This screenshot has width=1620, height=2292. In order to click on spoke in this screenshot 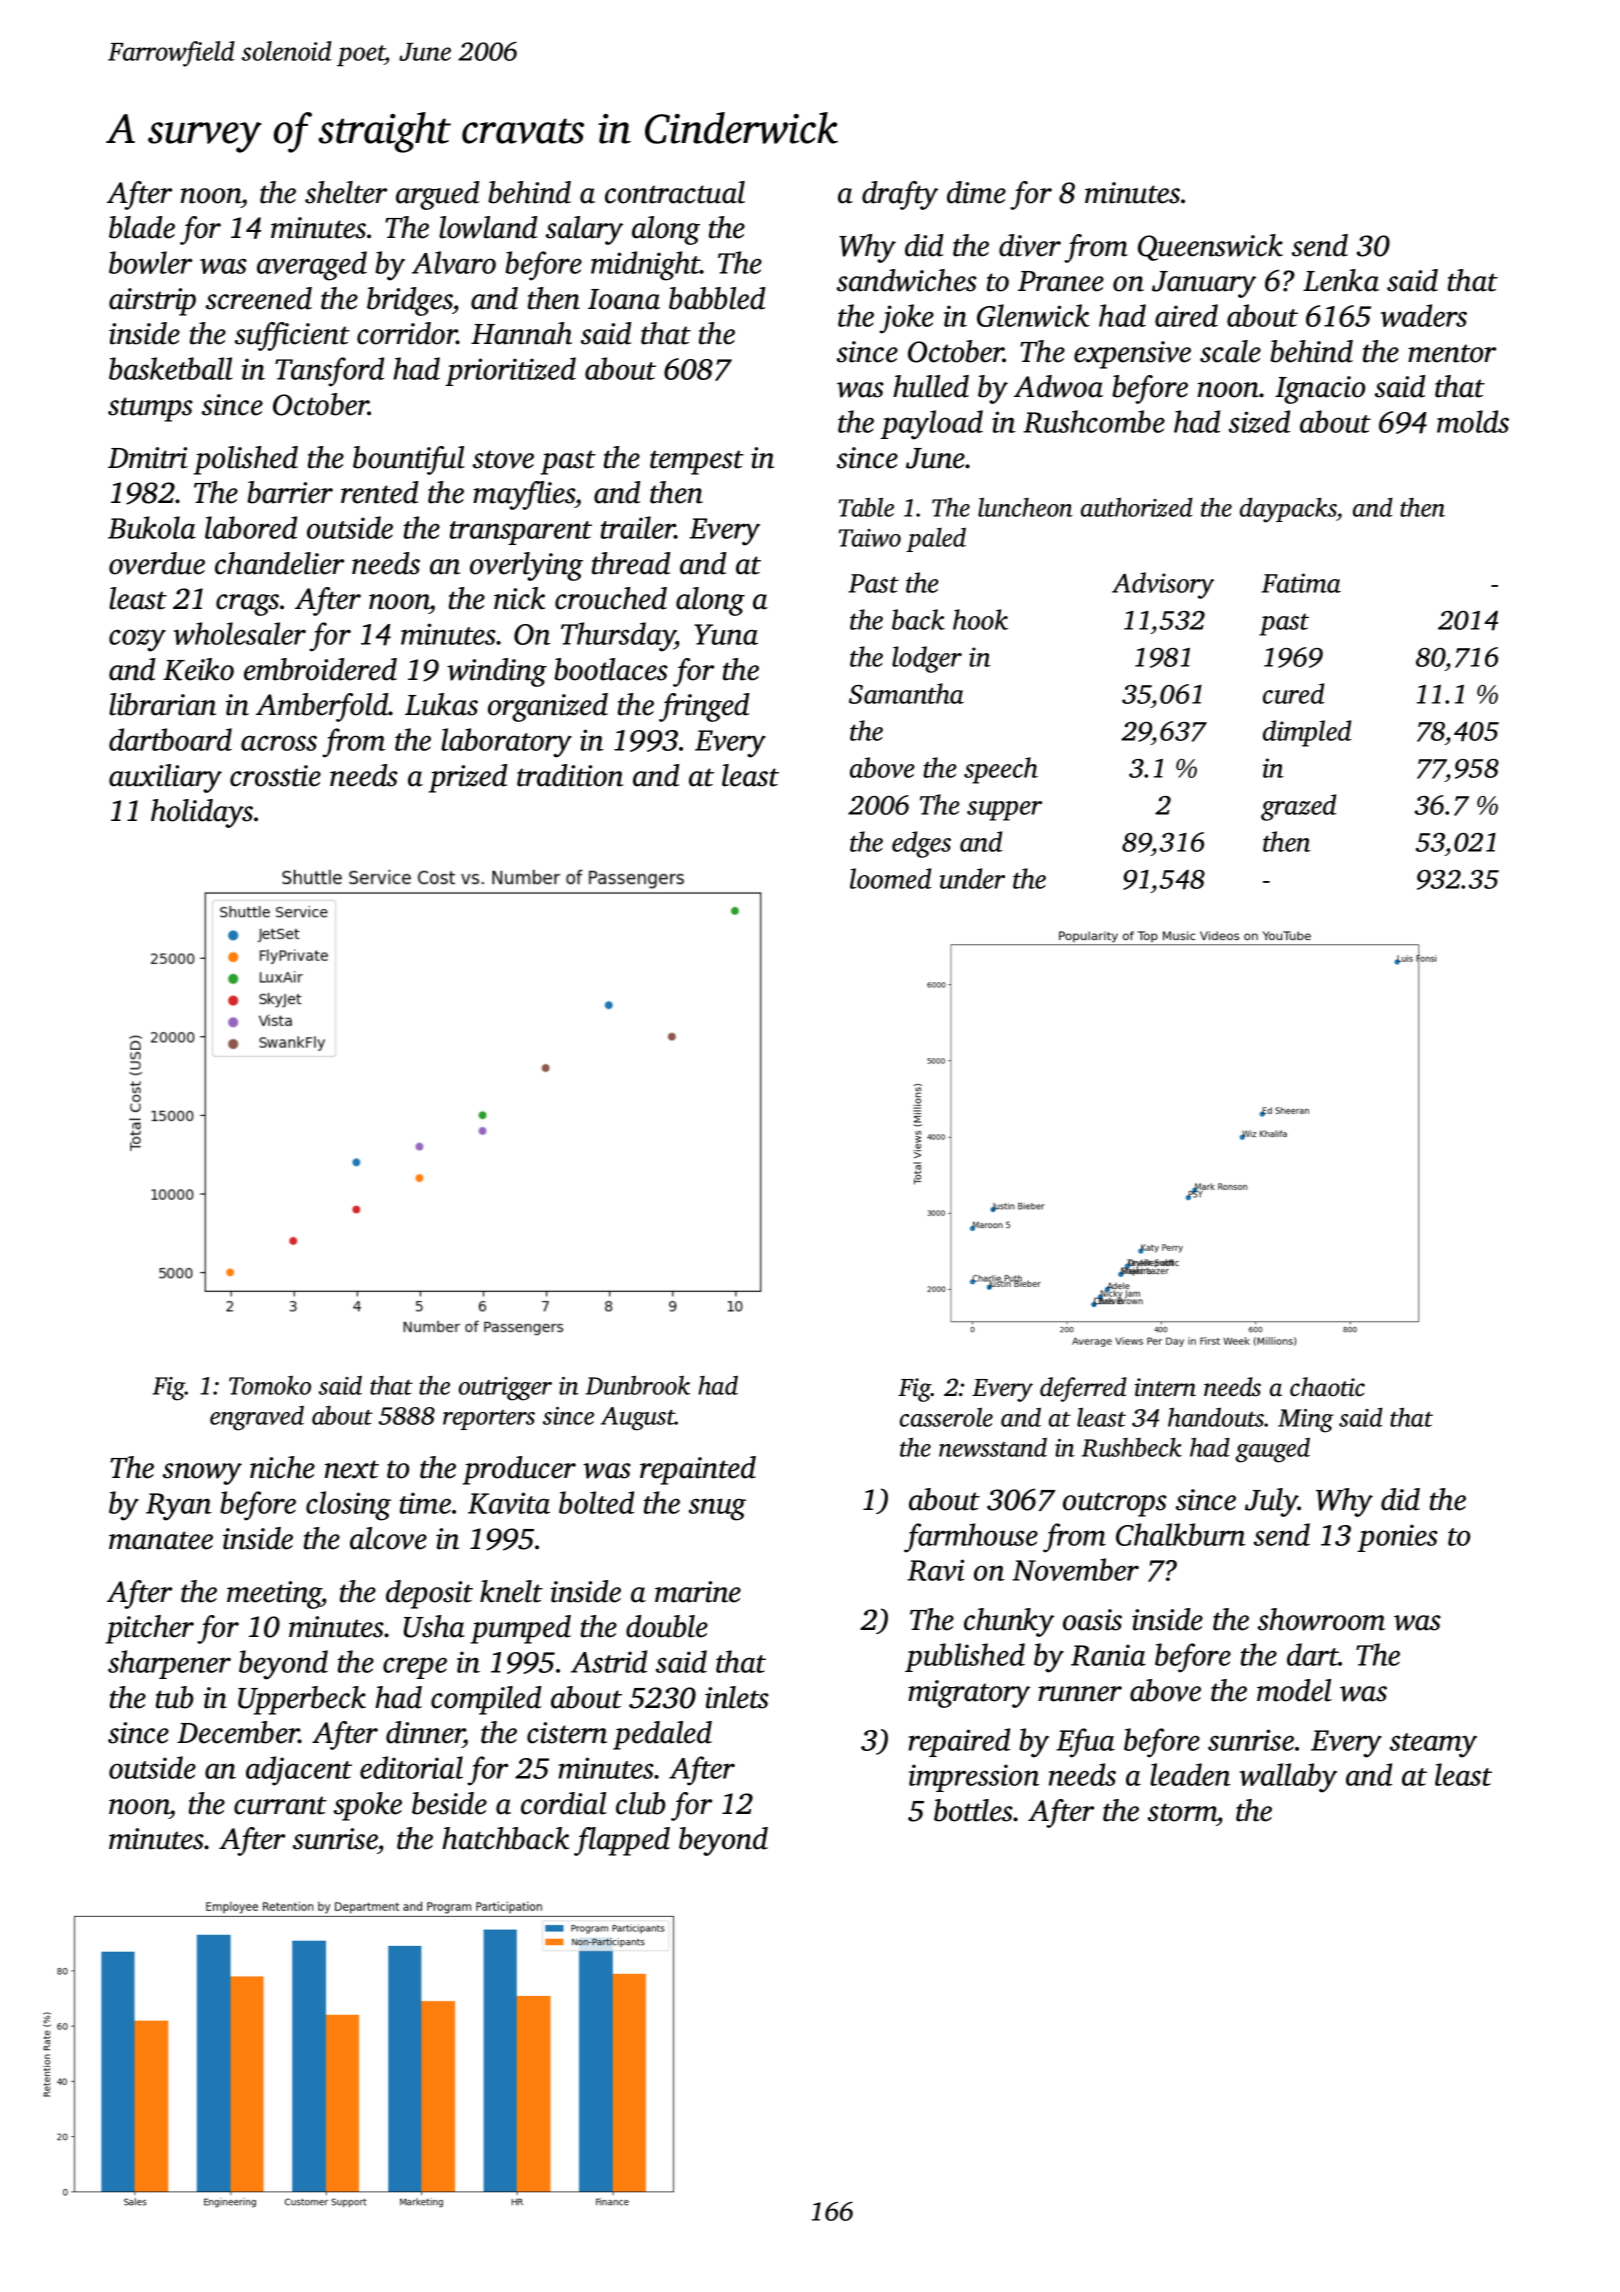, I will do `click(368, 1806)`.
